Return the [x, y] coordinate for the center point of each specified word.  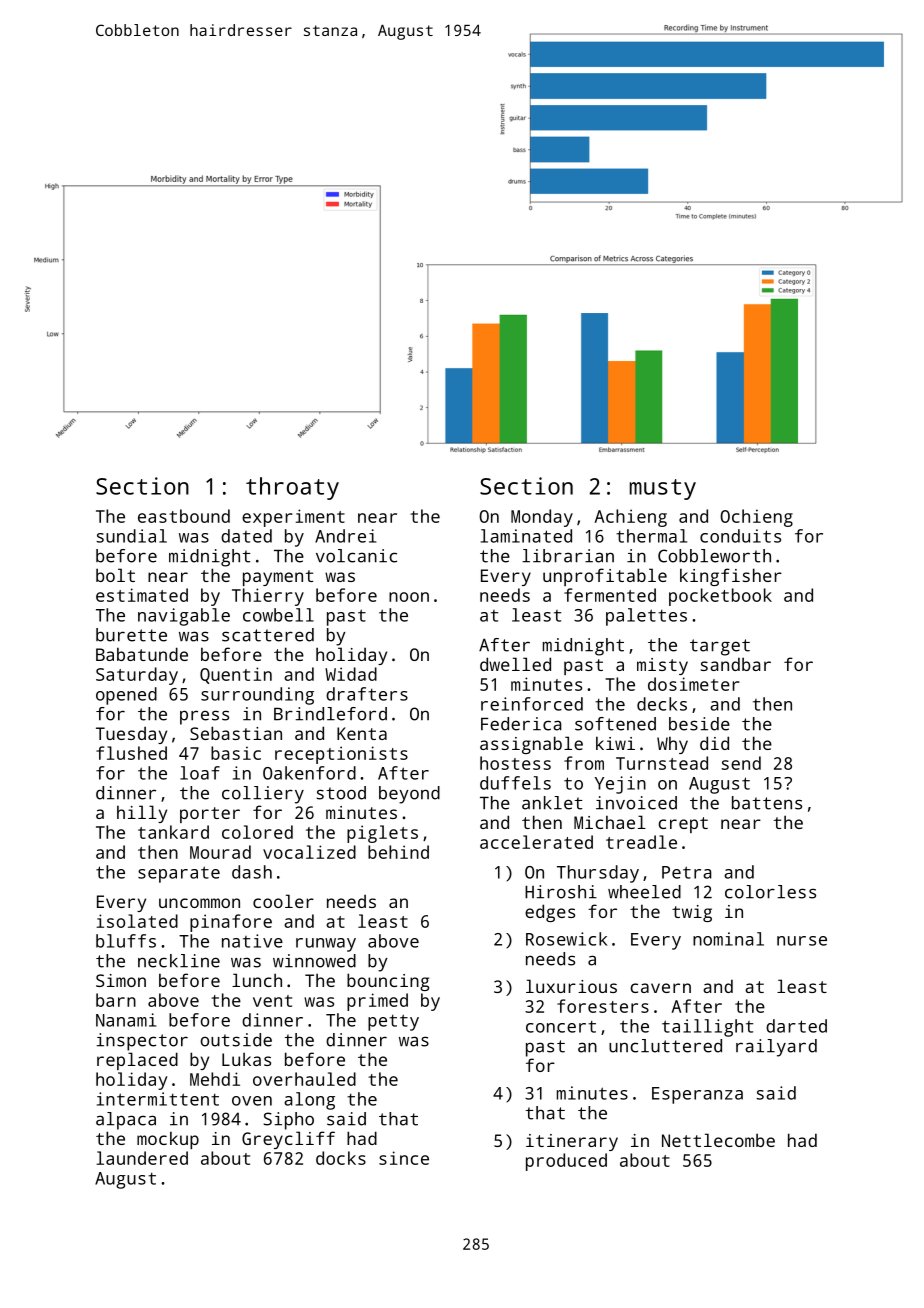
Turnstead [662, 763]
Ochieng [756, 518]
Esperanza [697, 1095]
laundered [142, 1158]
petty [393, 1022]
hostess [515, 763]
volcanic [356, 556]
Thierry [268, 597]
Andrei [345, 536]
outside [236, 1040]
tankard [173, 832]
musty [663, 489]
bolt [115, 575]
